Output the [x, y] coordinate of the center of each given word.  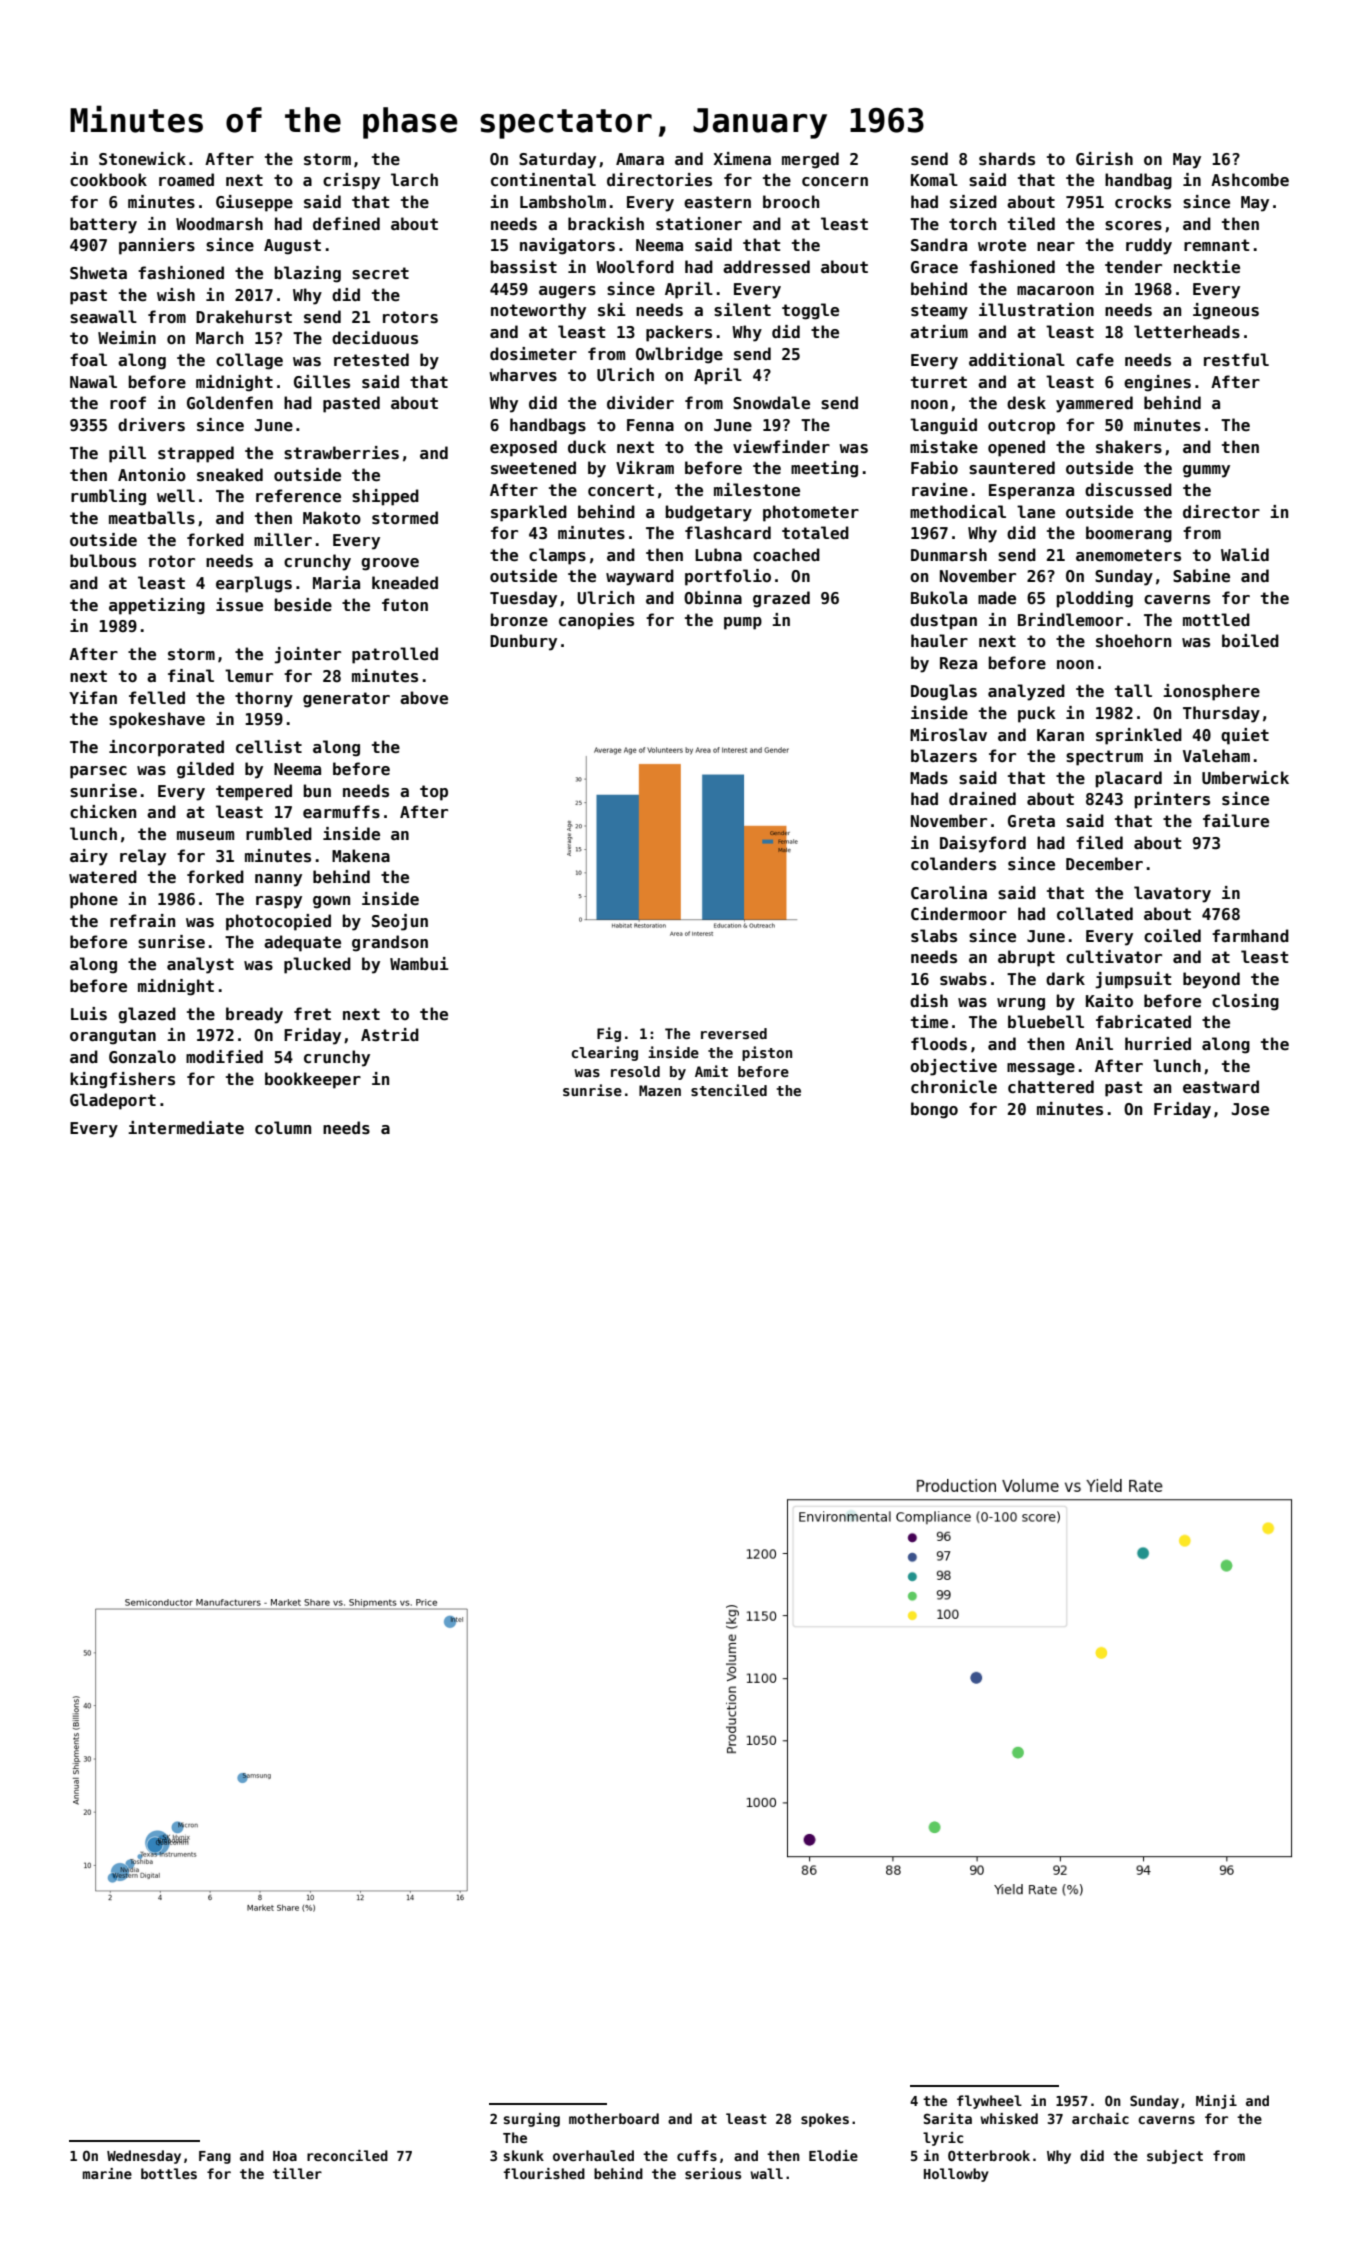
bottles [169, 2173]
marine [107, 2173]
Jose [1250, 1109]
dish [929, 1001]
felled [157, 698]
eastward [1221, 1087]
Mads [929, 777]
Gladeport [113, 1101]
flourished [544, 2173]
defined [346, 224]
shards [1007, 159]
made [997, 598]
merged [810, 160]
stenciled [729, 1090]
